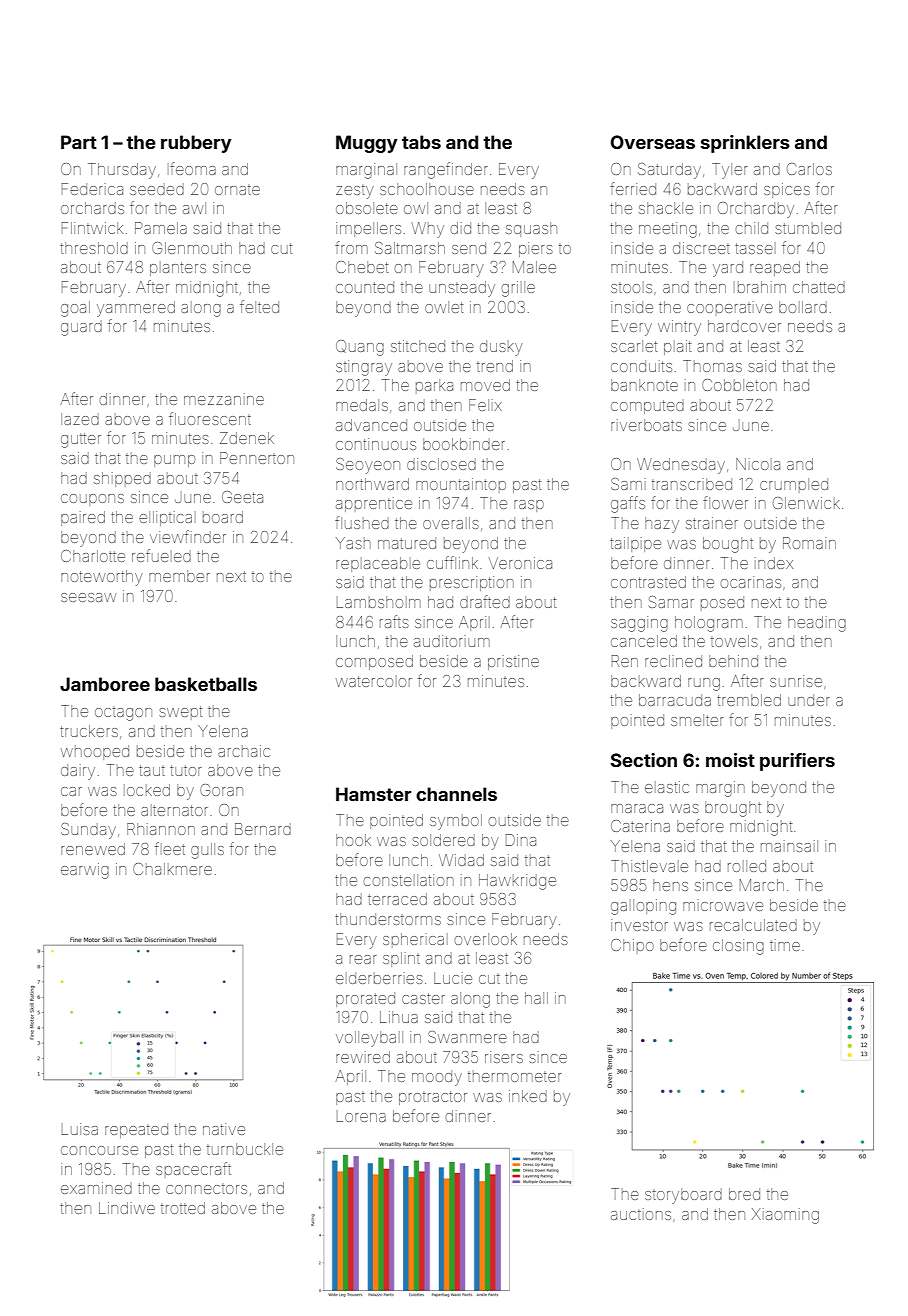 The width and height of the image is (908, 1316). Describe the element at coordinates (237, 190) in the image. I see `ornate` at that location.
